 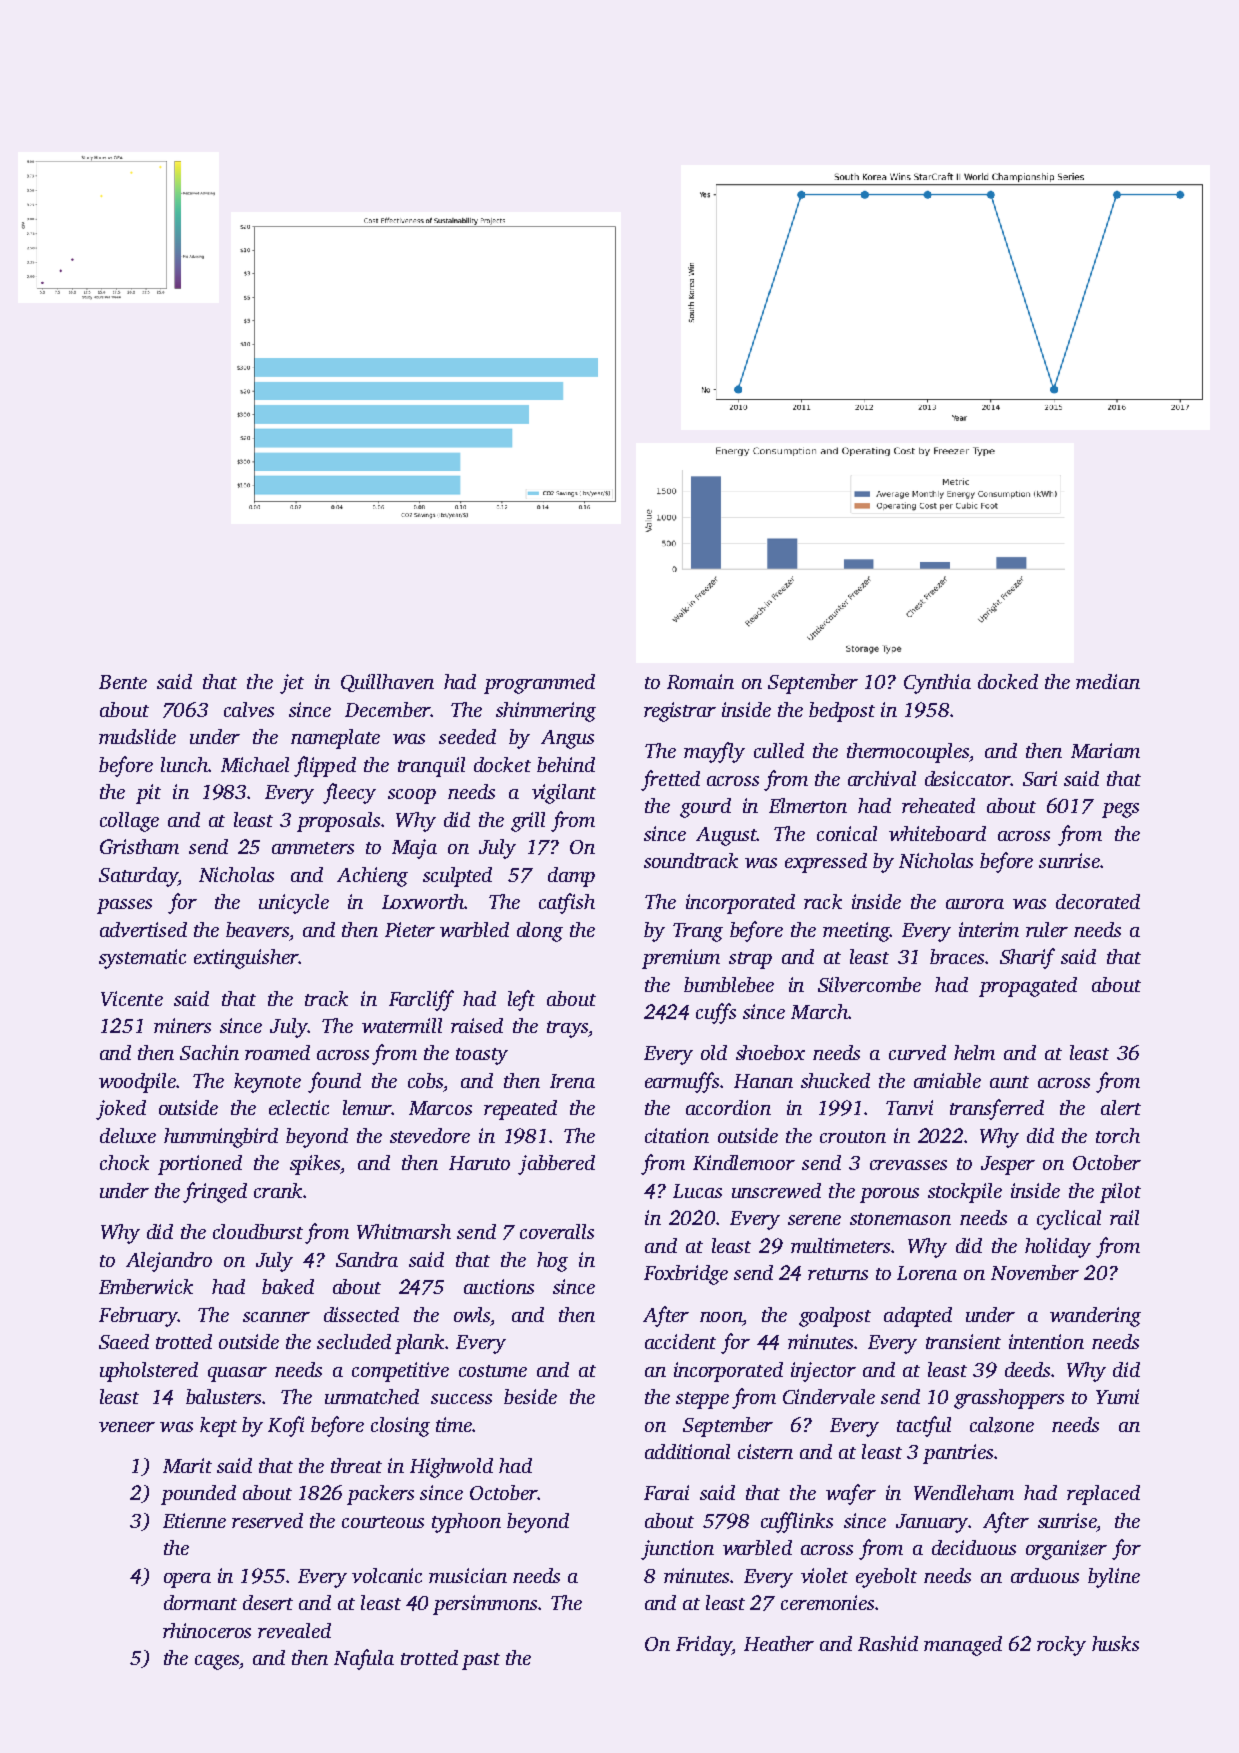 What do you see at coordinates (728, 1107) in the page?
I see `accordion` at bounding box center [728, 1107].
